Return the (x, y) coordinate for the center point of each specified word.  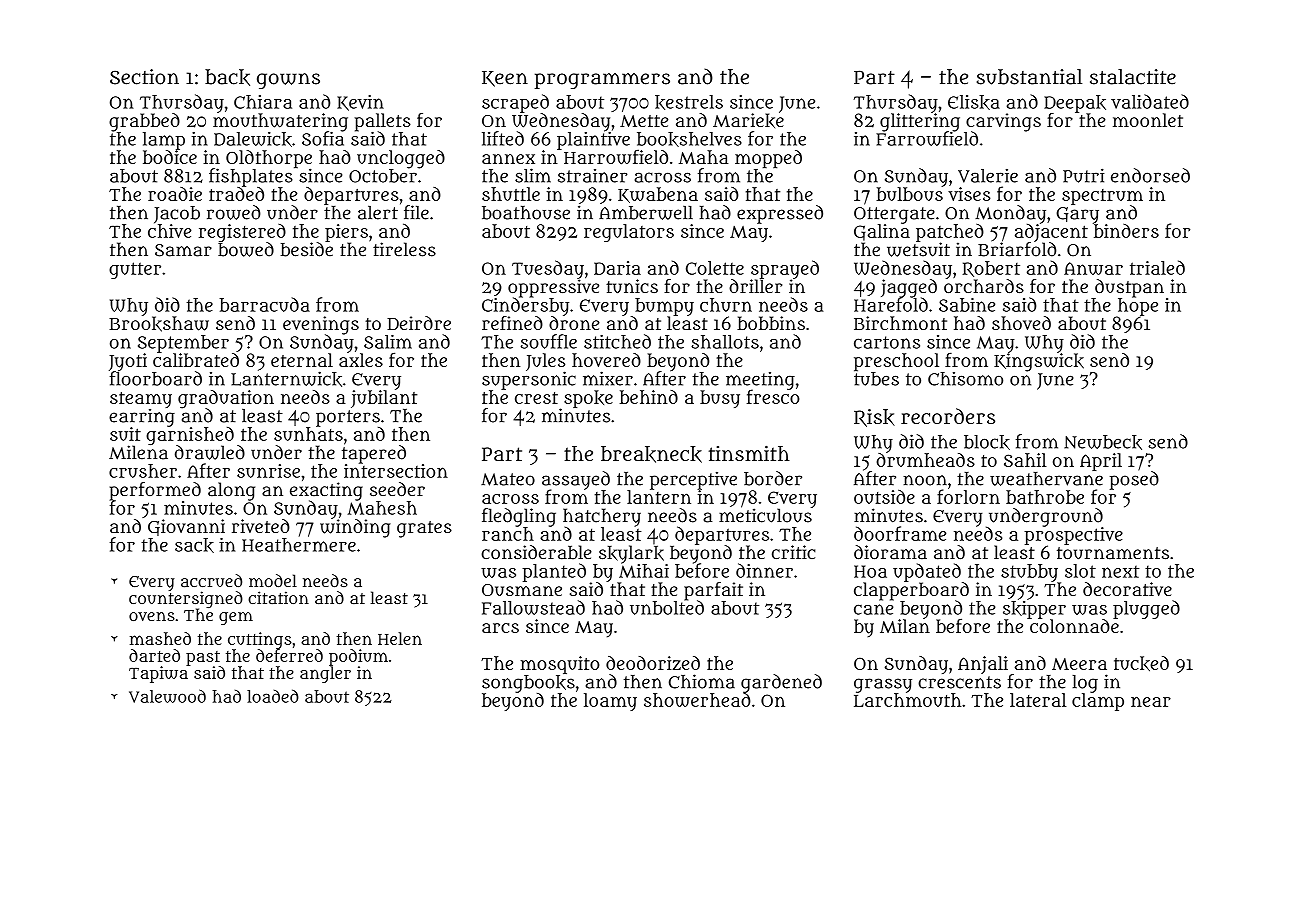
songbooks (528, 684)
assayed (576, 480)
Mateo (508, 479)
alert (378, 213)
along (231, 491)
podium (358, 657)
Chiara (263, 102)
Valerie (988, 176)
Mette (644, 121)
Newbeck (1103, 442)
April (1101, 462)
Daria (617, 268)
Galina (882, 232)
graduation (226, 399)
